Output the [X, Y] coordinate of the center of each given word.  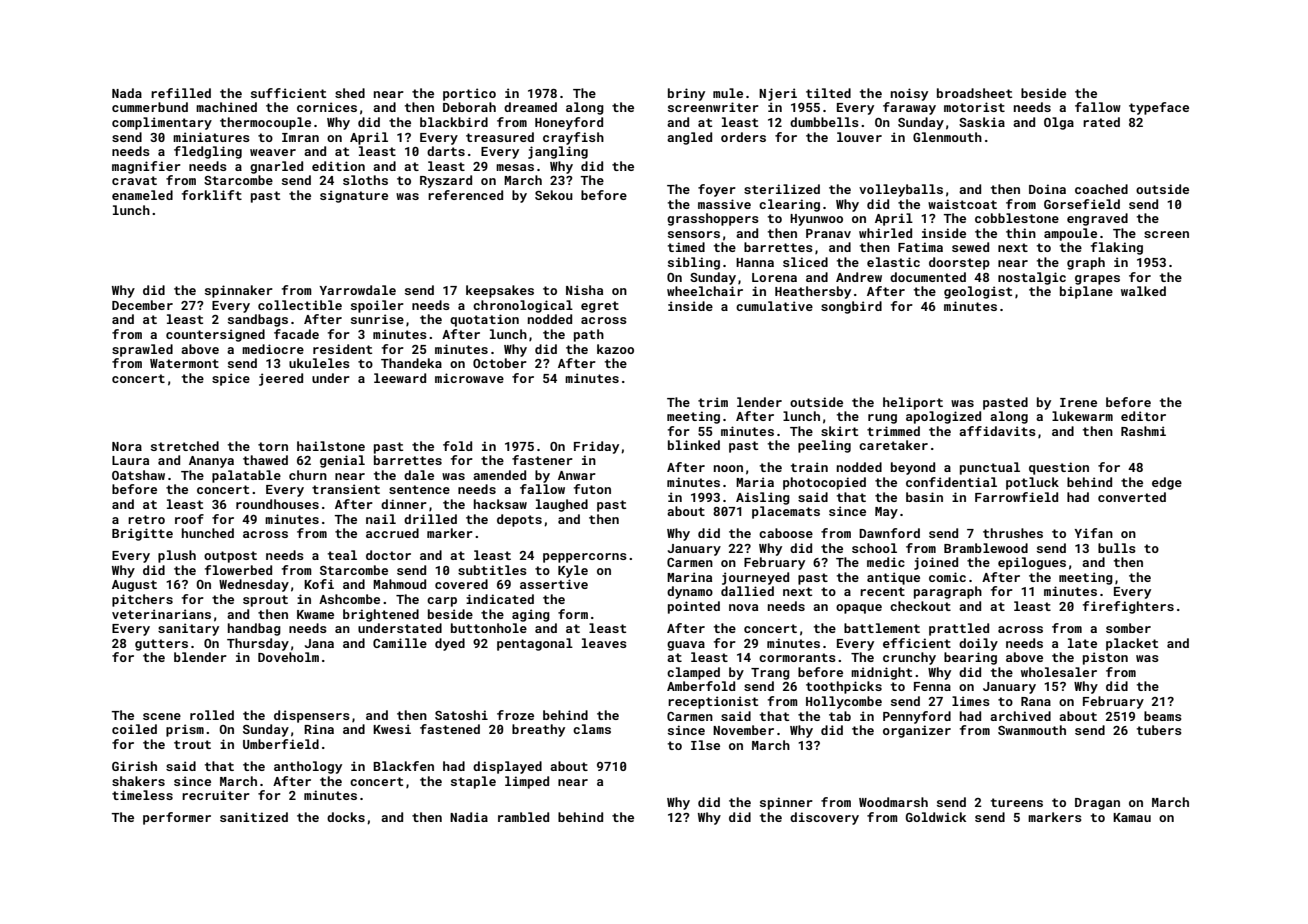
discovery [824, 818]
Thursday [258, 644]
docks [346, 817]
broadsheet [974, 93]
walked [1143, 291]
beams [1163, 716]
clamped [693, 673]
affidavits [997, 431]
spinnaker [239, 291]
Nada [127, 93]
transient [346, 489]
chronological [523, 306]
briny [686, 94]
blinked [694, 445]
